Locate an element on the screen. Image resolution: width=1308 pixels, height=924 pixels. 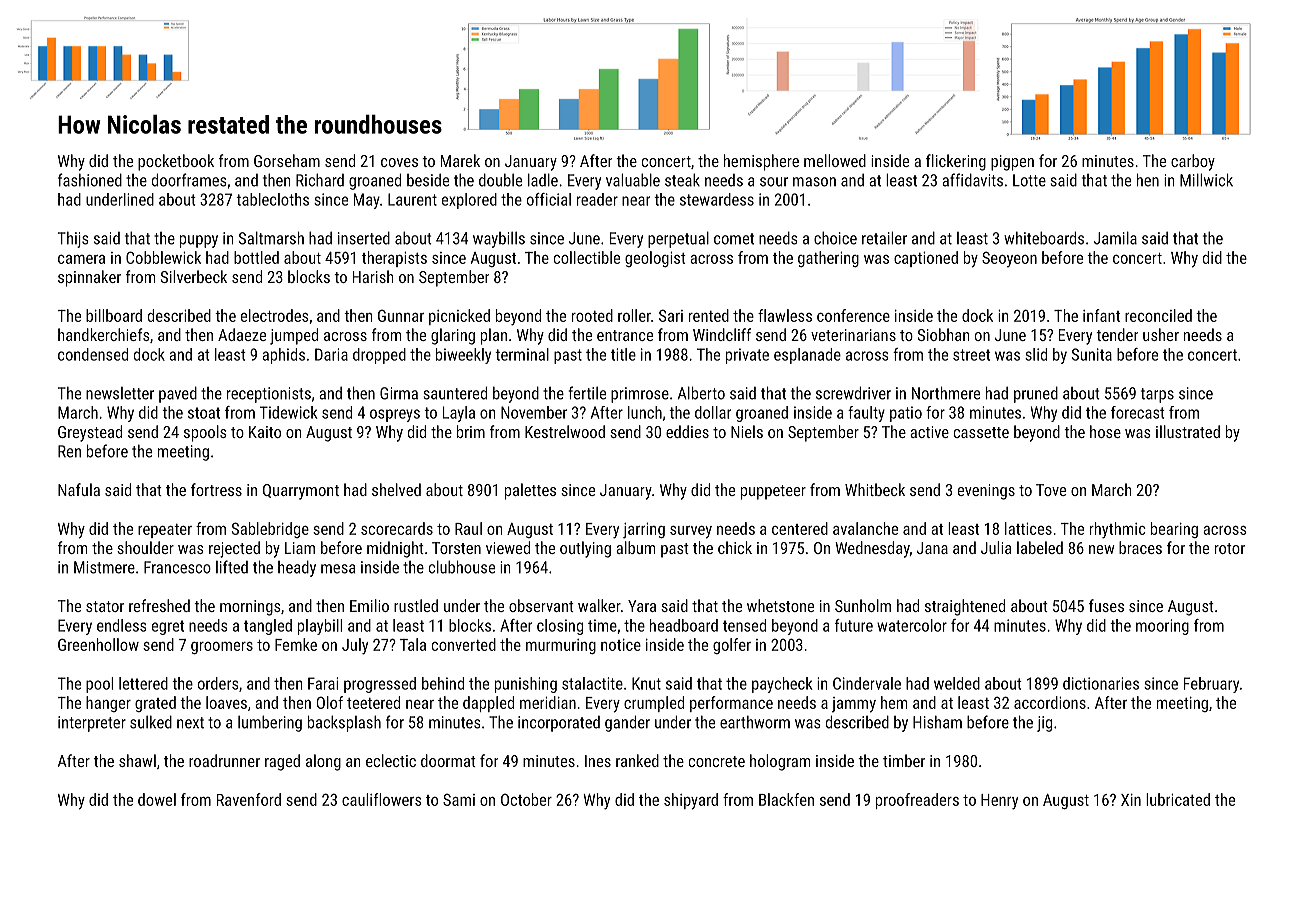
carboy is located at coordinates (1193, 162).
